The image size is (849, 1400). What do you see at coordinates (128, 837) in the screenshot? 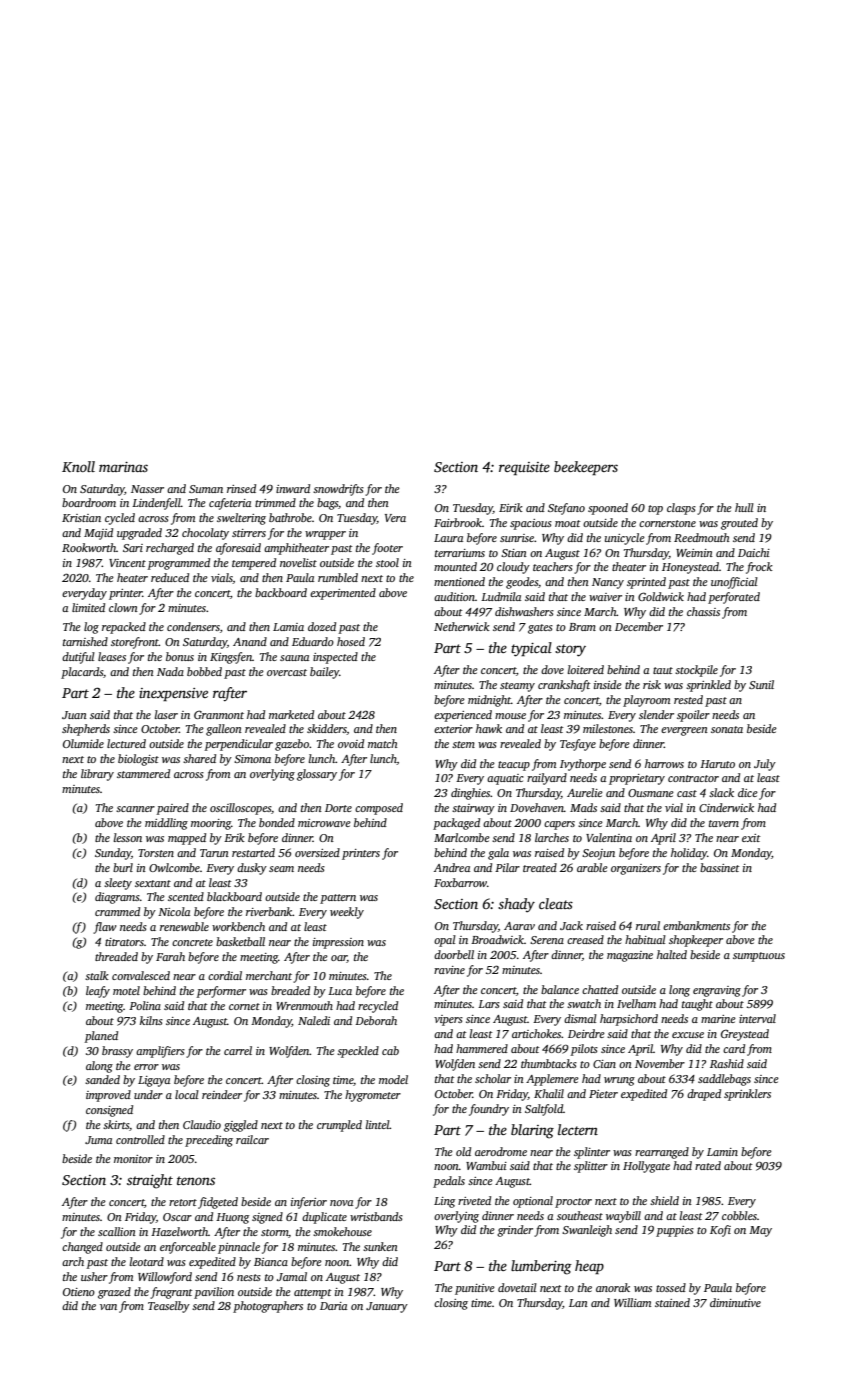
I see `lesson` at bounding box center [128, 837].
